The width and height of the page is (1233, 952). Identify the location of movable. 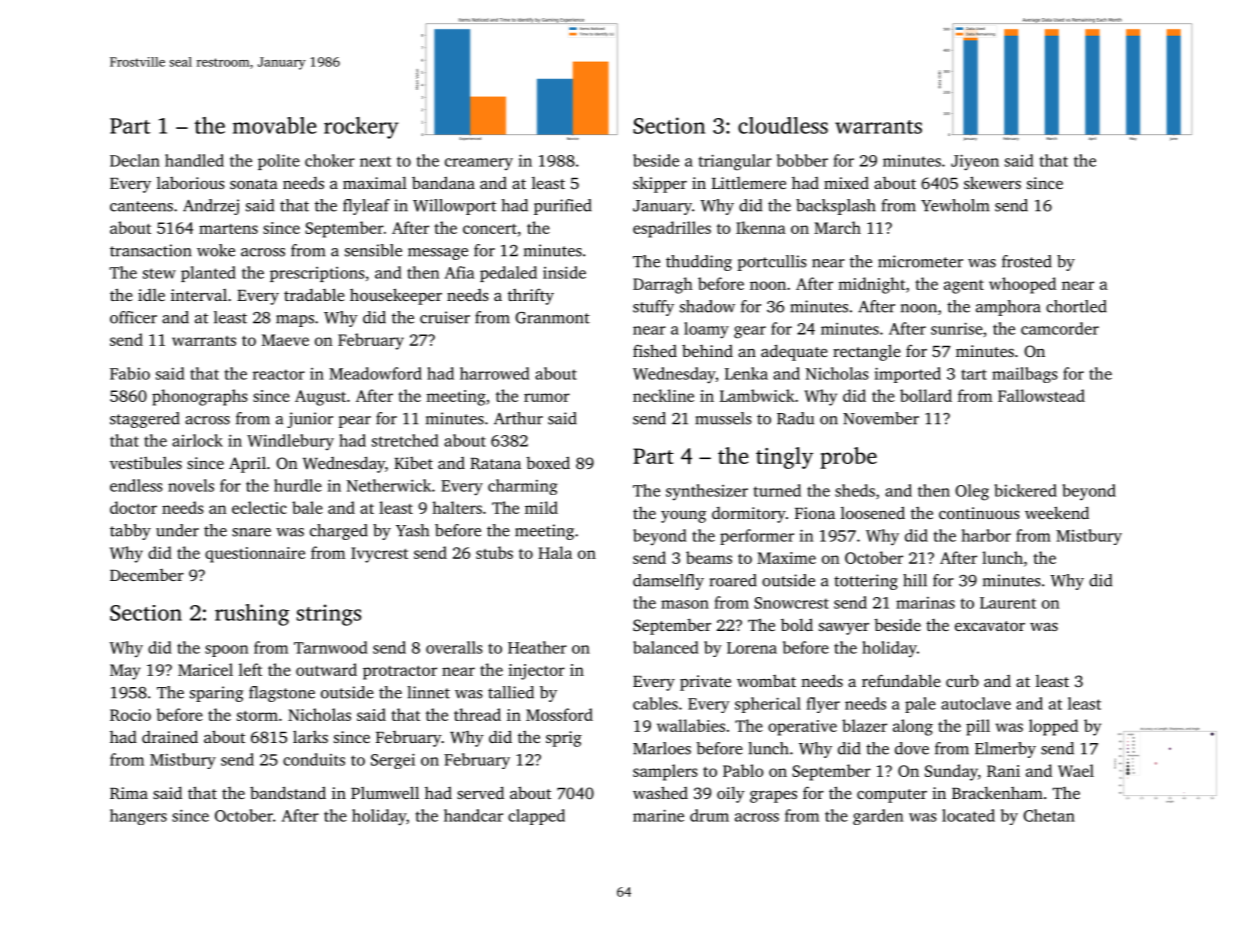
(275, 125).
